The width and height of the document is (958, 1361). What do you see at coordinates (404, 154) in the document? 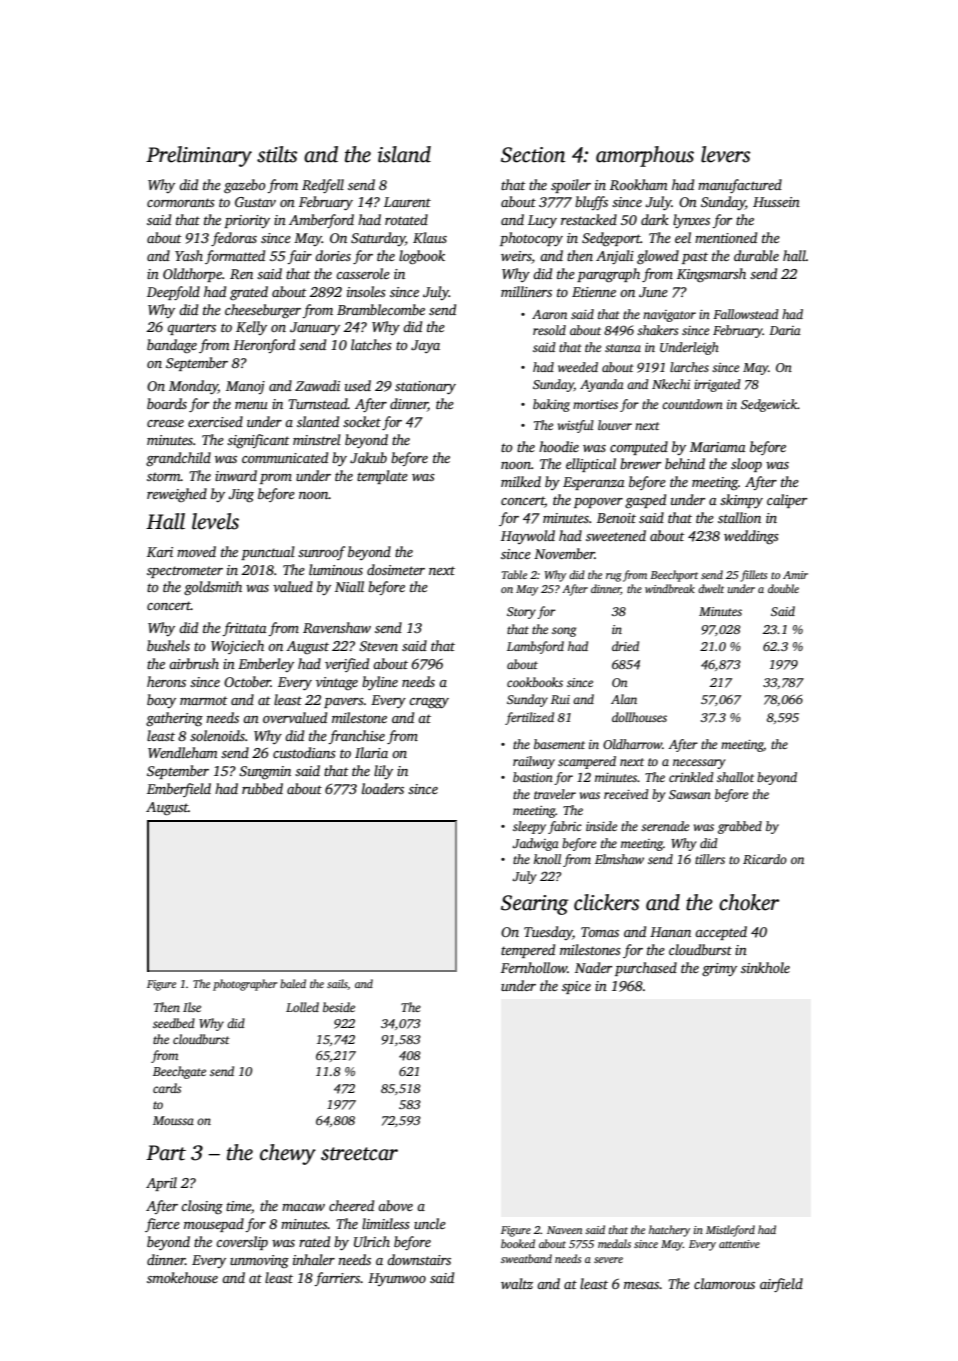
I see `island` at bounding box center [404, 154].
